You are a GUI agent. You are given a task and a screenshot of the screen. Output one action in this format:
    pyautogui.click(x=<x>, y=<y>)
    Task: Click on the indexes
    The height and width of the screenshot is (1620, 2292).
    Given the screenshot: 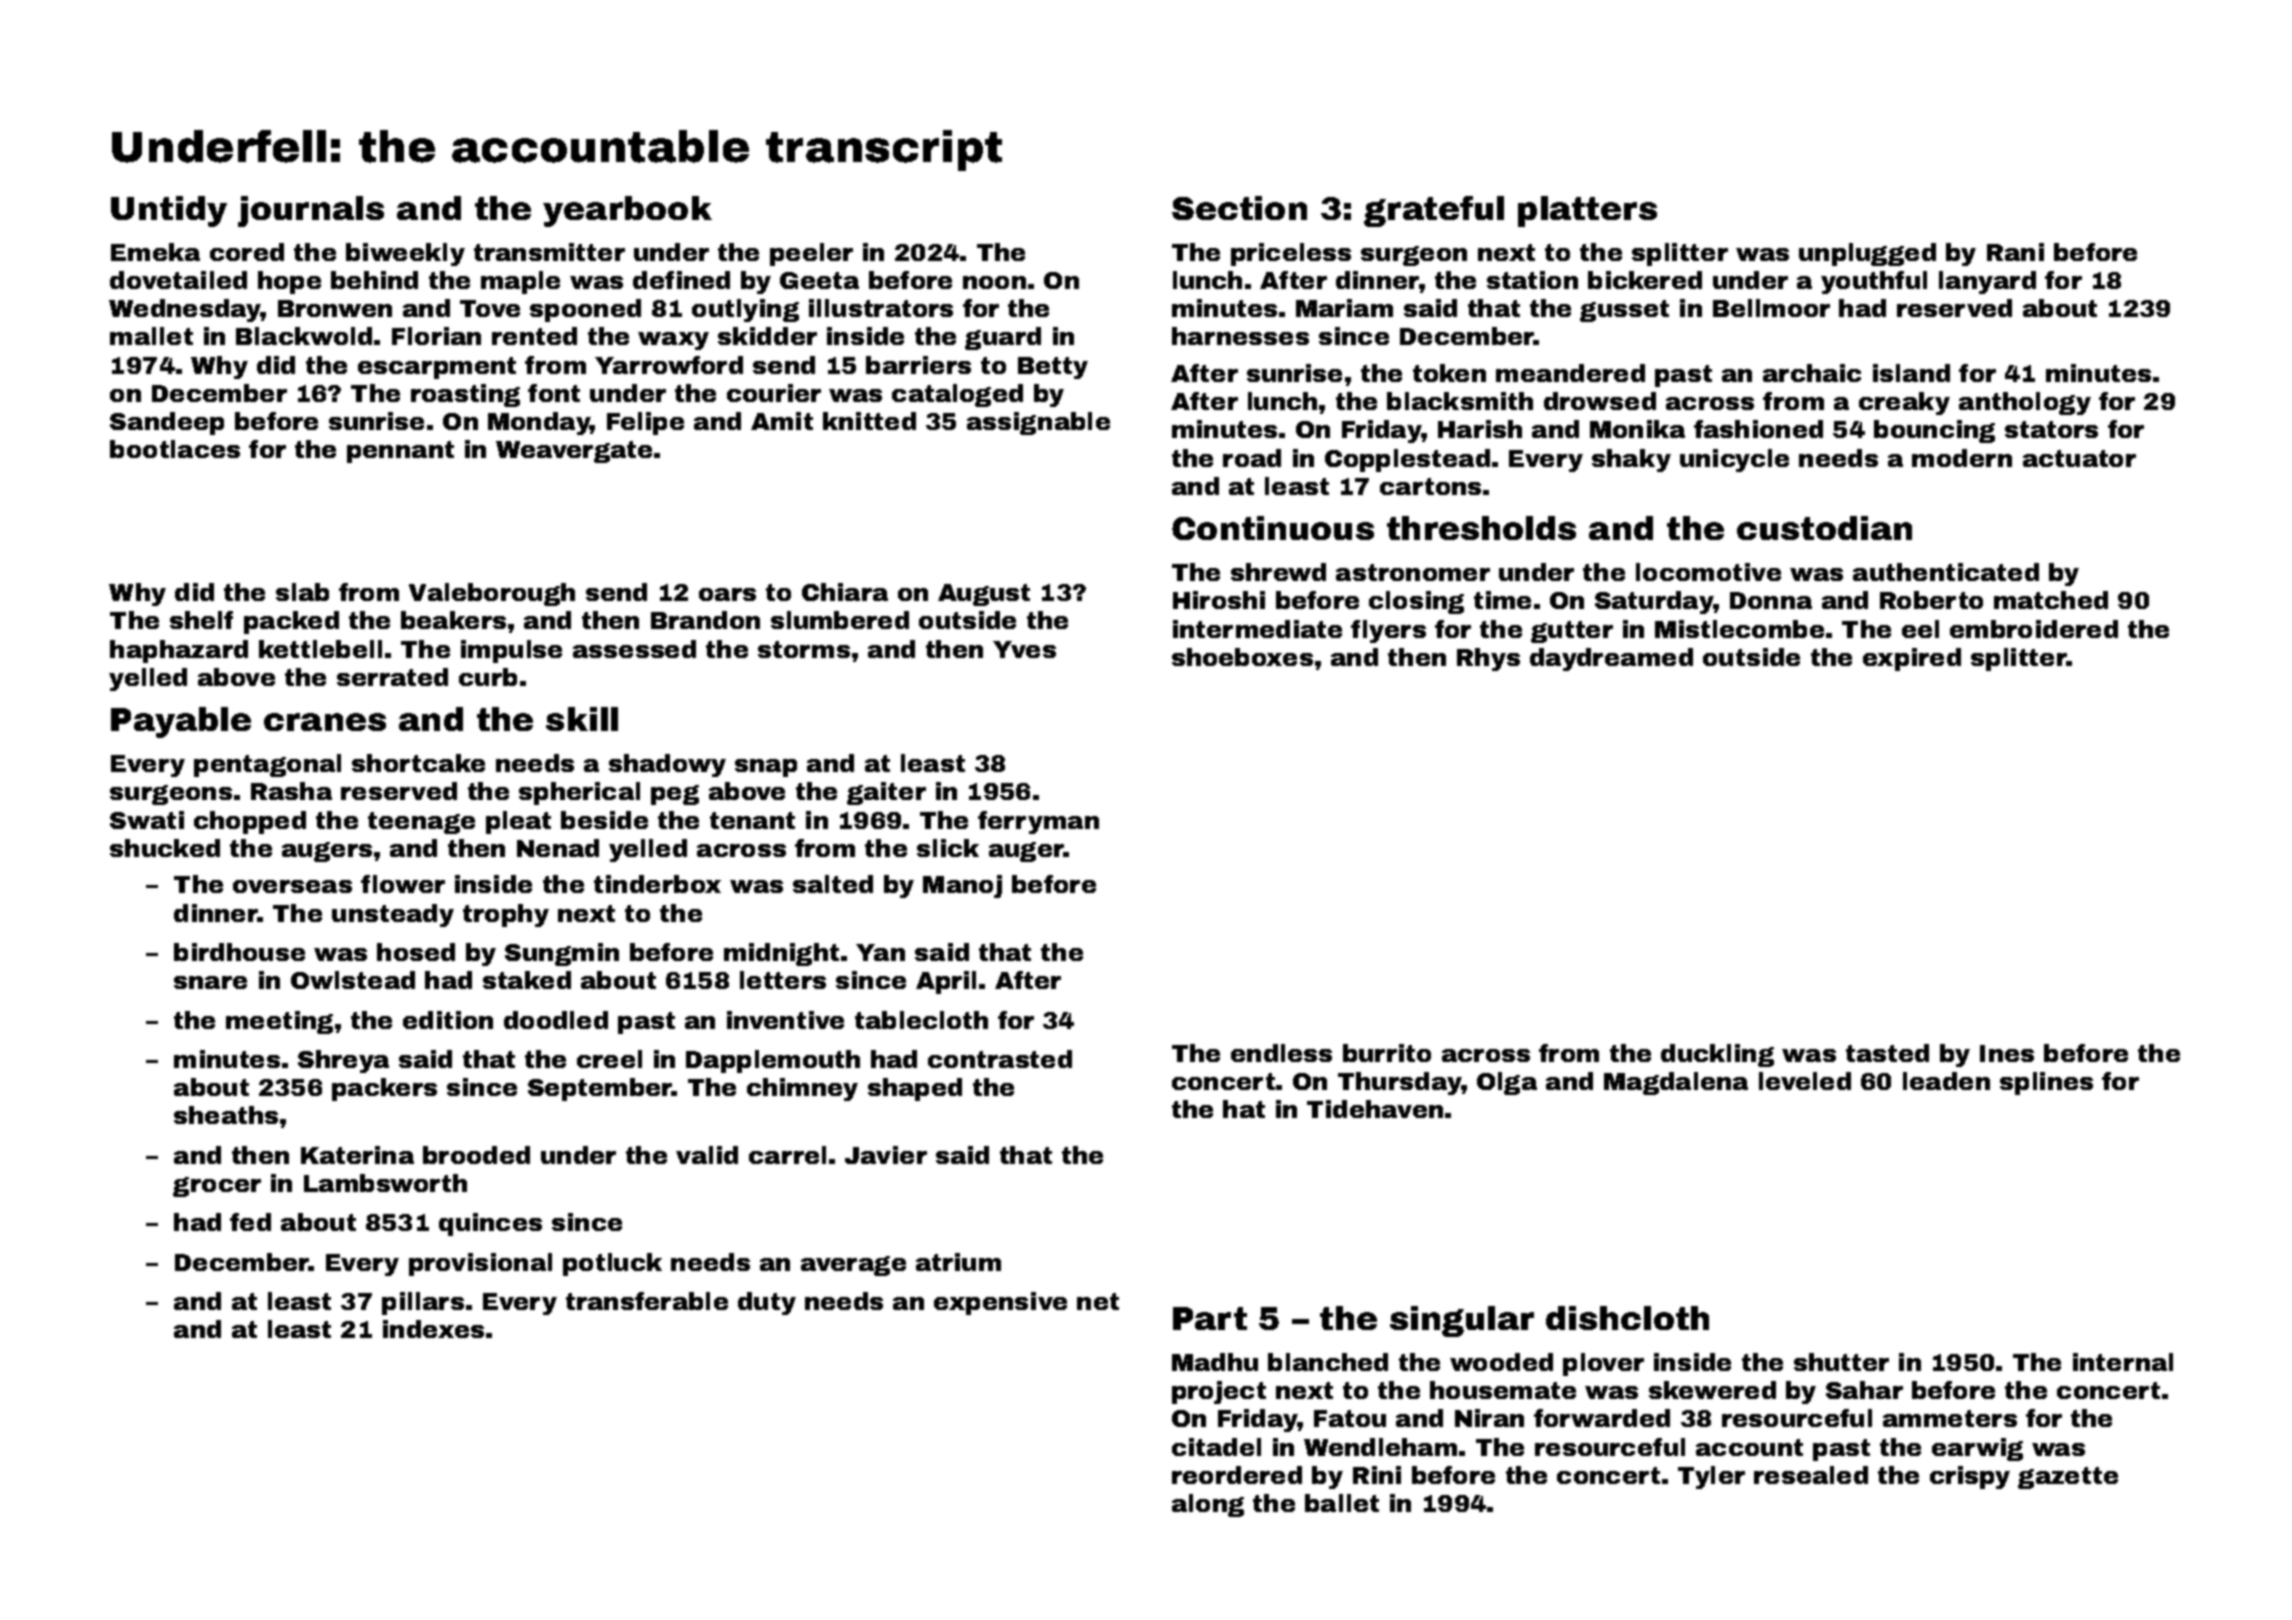 What is the action you would take?
    pyautogui.click(x=433, y=1329)
